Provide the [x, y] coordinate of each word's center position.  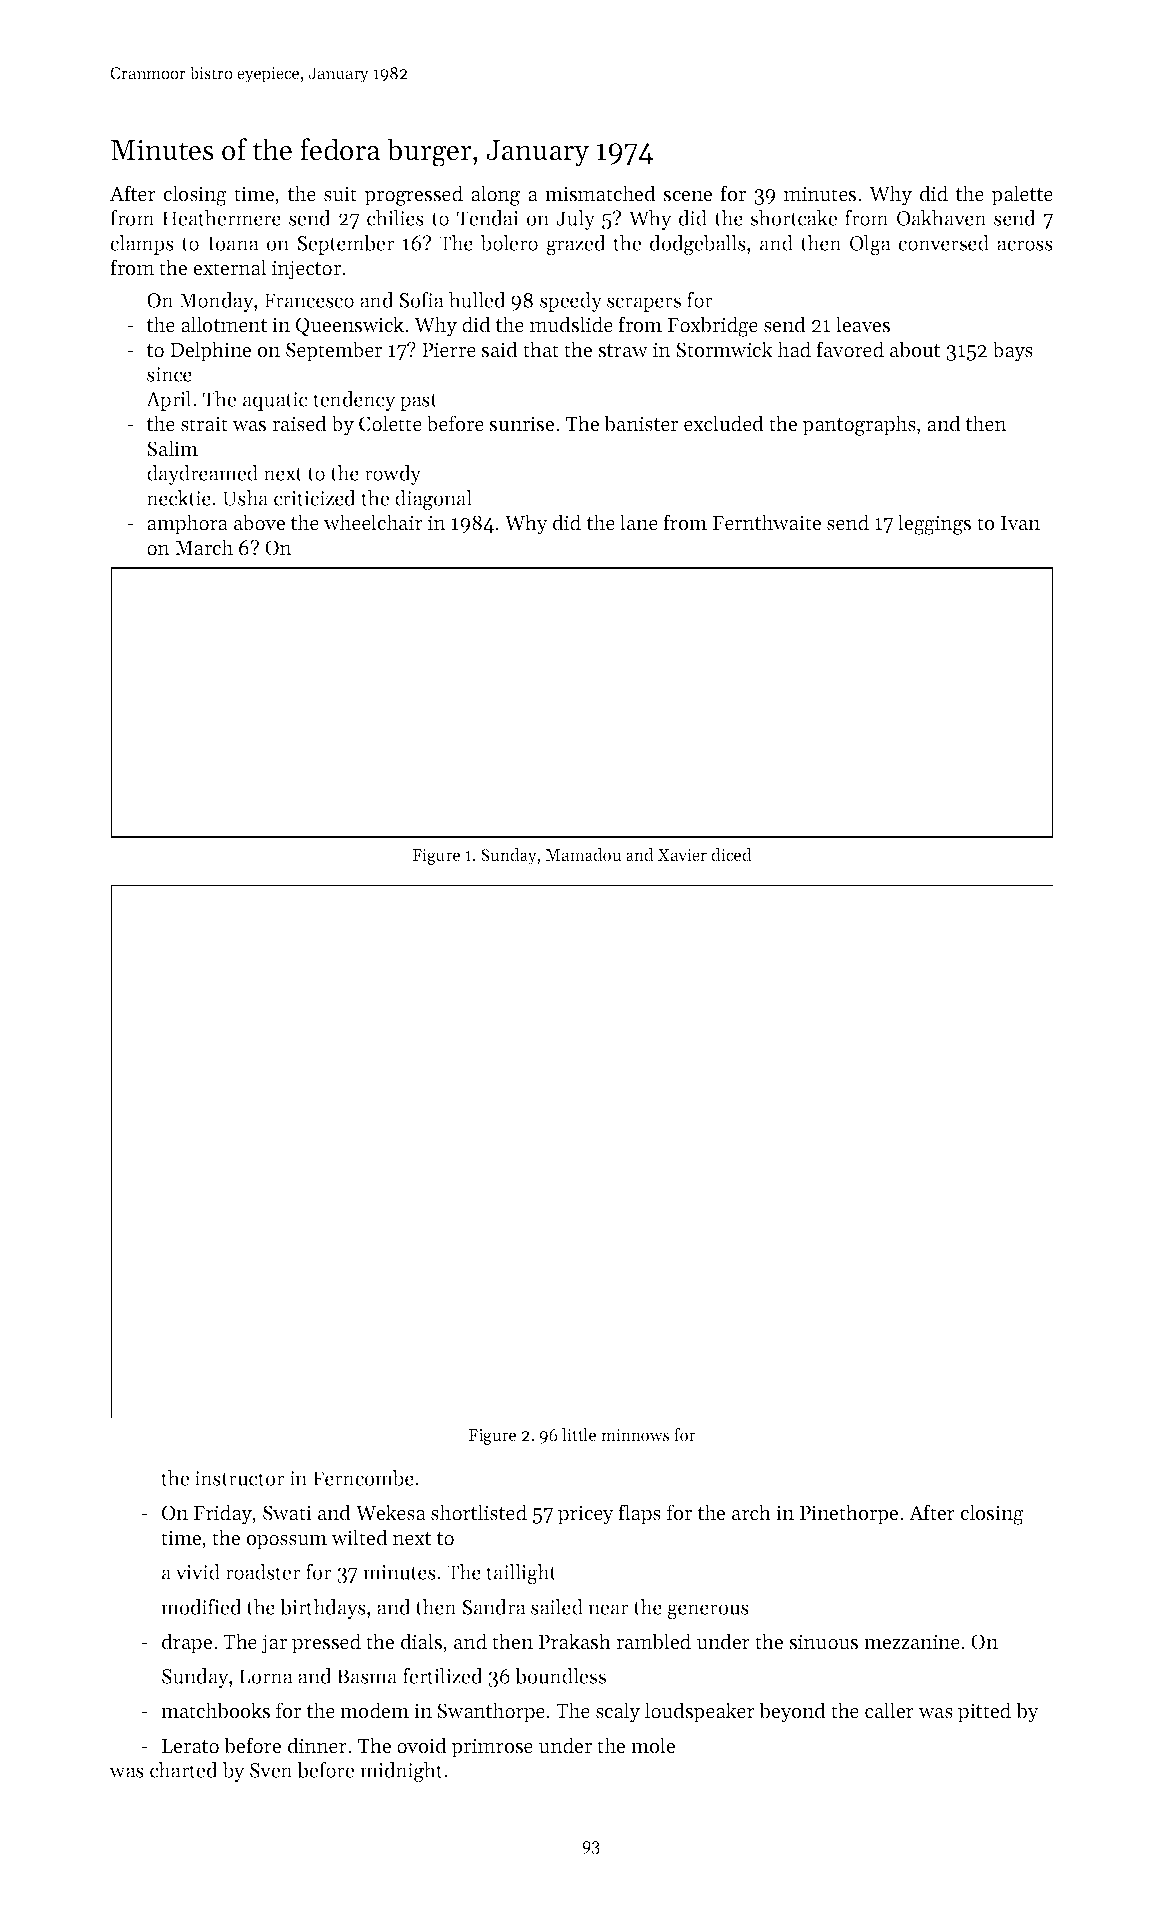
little [579, 1434]
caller [889, 1710]
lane [639, 522]
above [259, 522]
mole [653, 1745]
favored [850, 349]
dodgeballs [698, 245]
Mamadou [583, 854]
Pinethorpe [849, 1514]
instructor [239, 1478]
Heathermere [221, 218]
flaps [639, 1514]
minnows [635, 1435]
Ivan [1020, 523]
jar [274, 1644]
